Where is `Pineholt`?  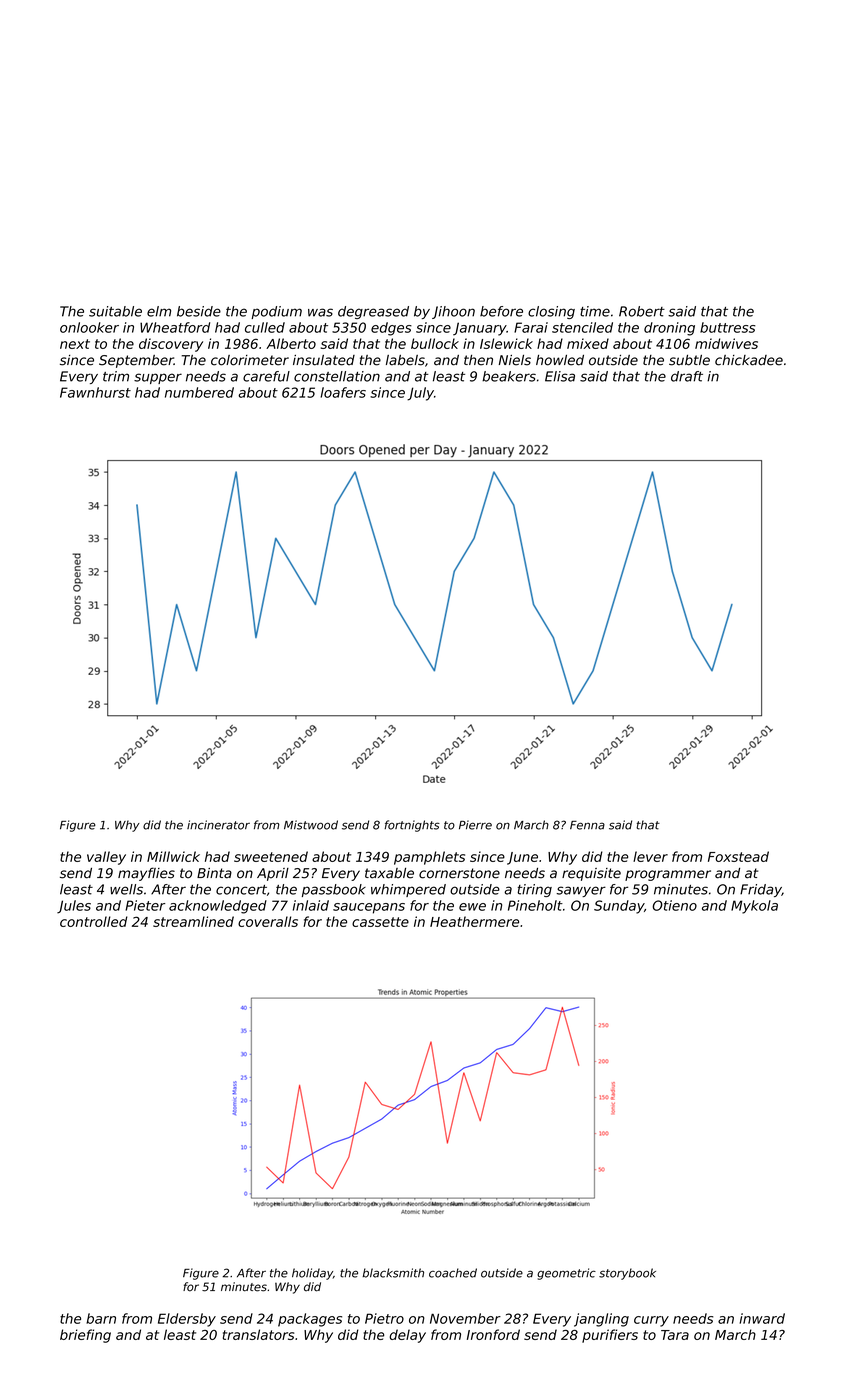
Pineholt is located at coordinates (535, 905).
